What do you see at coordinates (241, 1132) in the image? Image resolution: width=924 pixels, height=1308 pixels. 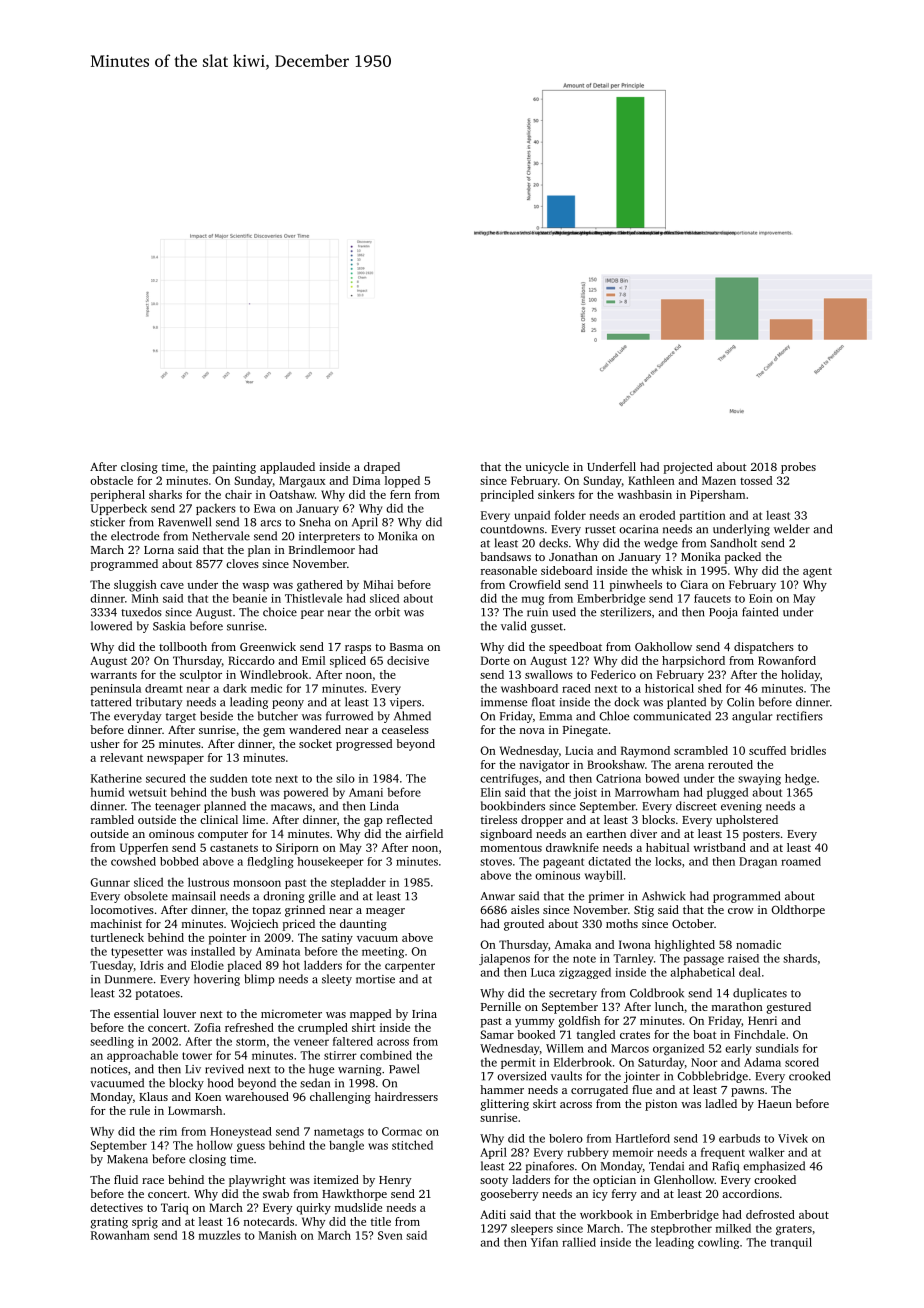 I see `Honeystead` at bounding box center [241, 1132].
